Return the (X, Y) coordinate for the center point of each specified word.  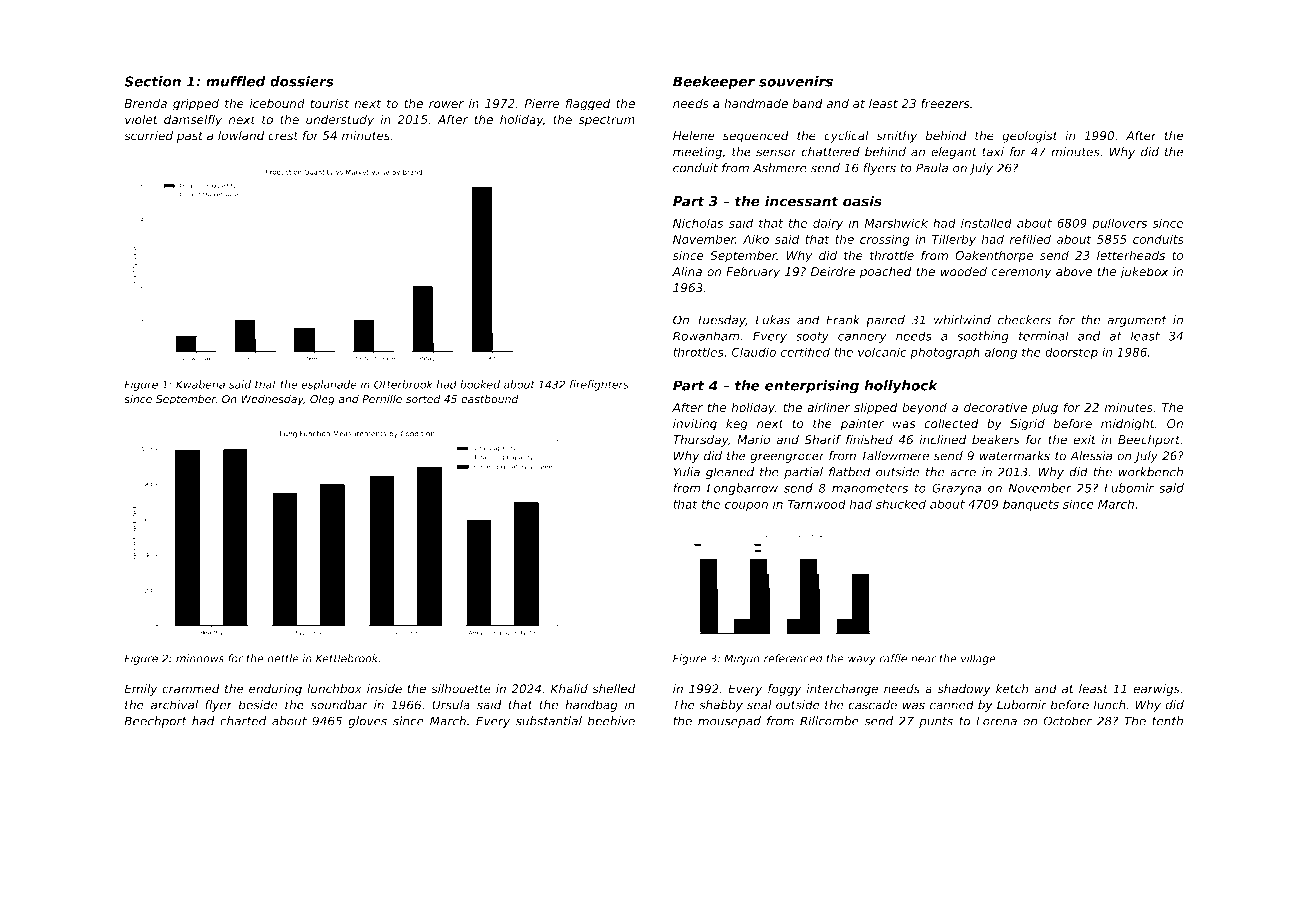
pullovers (1119, 224)
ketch (1012, 689)
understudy (340, 120)
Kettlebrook (347, 658)
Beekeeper (714, 83)
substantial (549, 721)
